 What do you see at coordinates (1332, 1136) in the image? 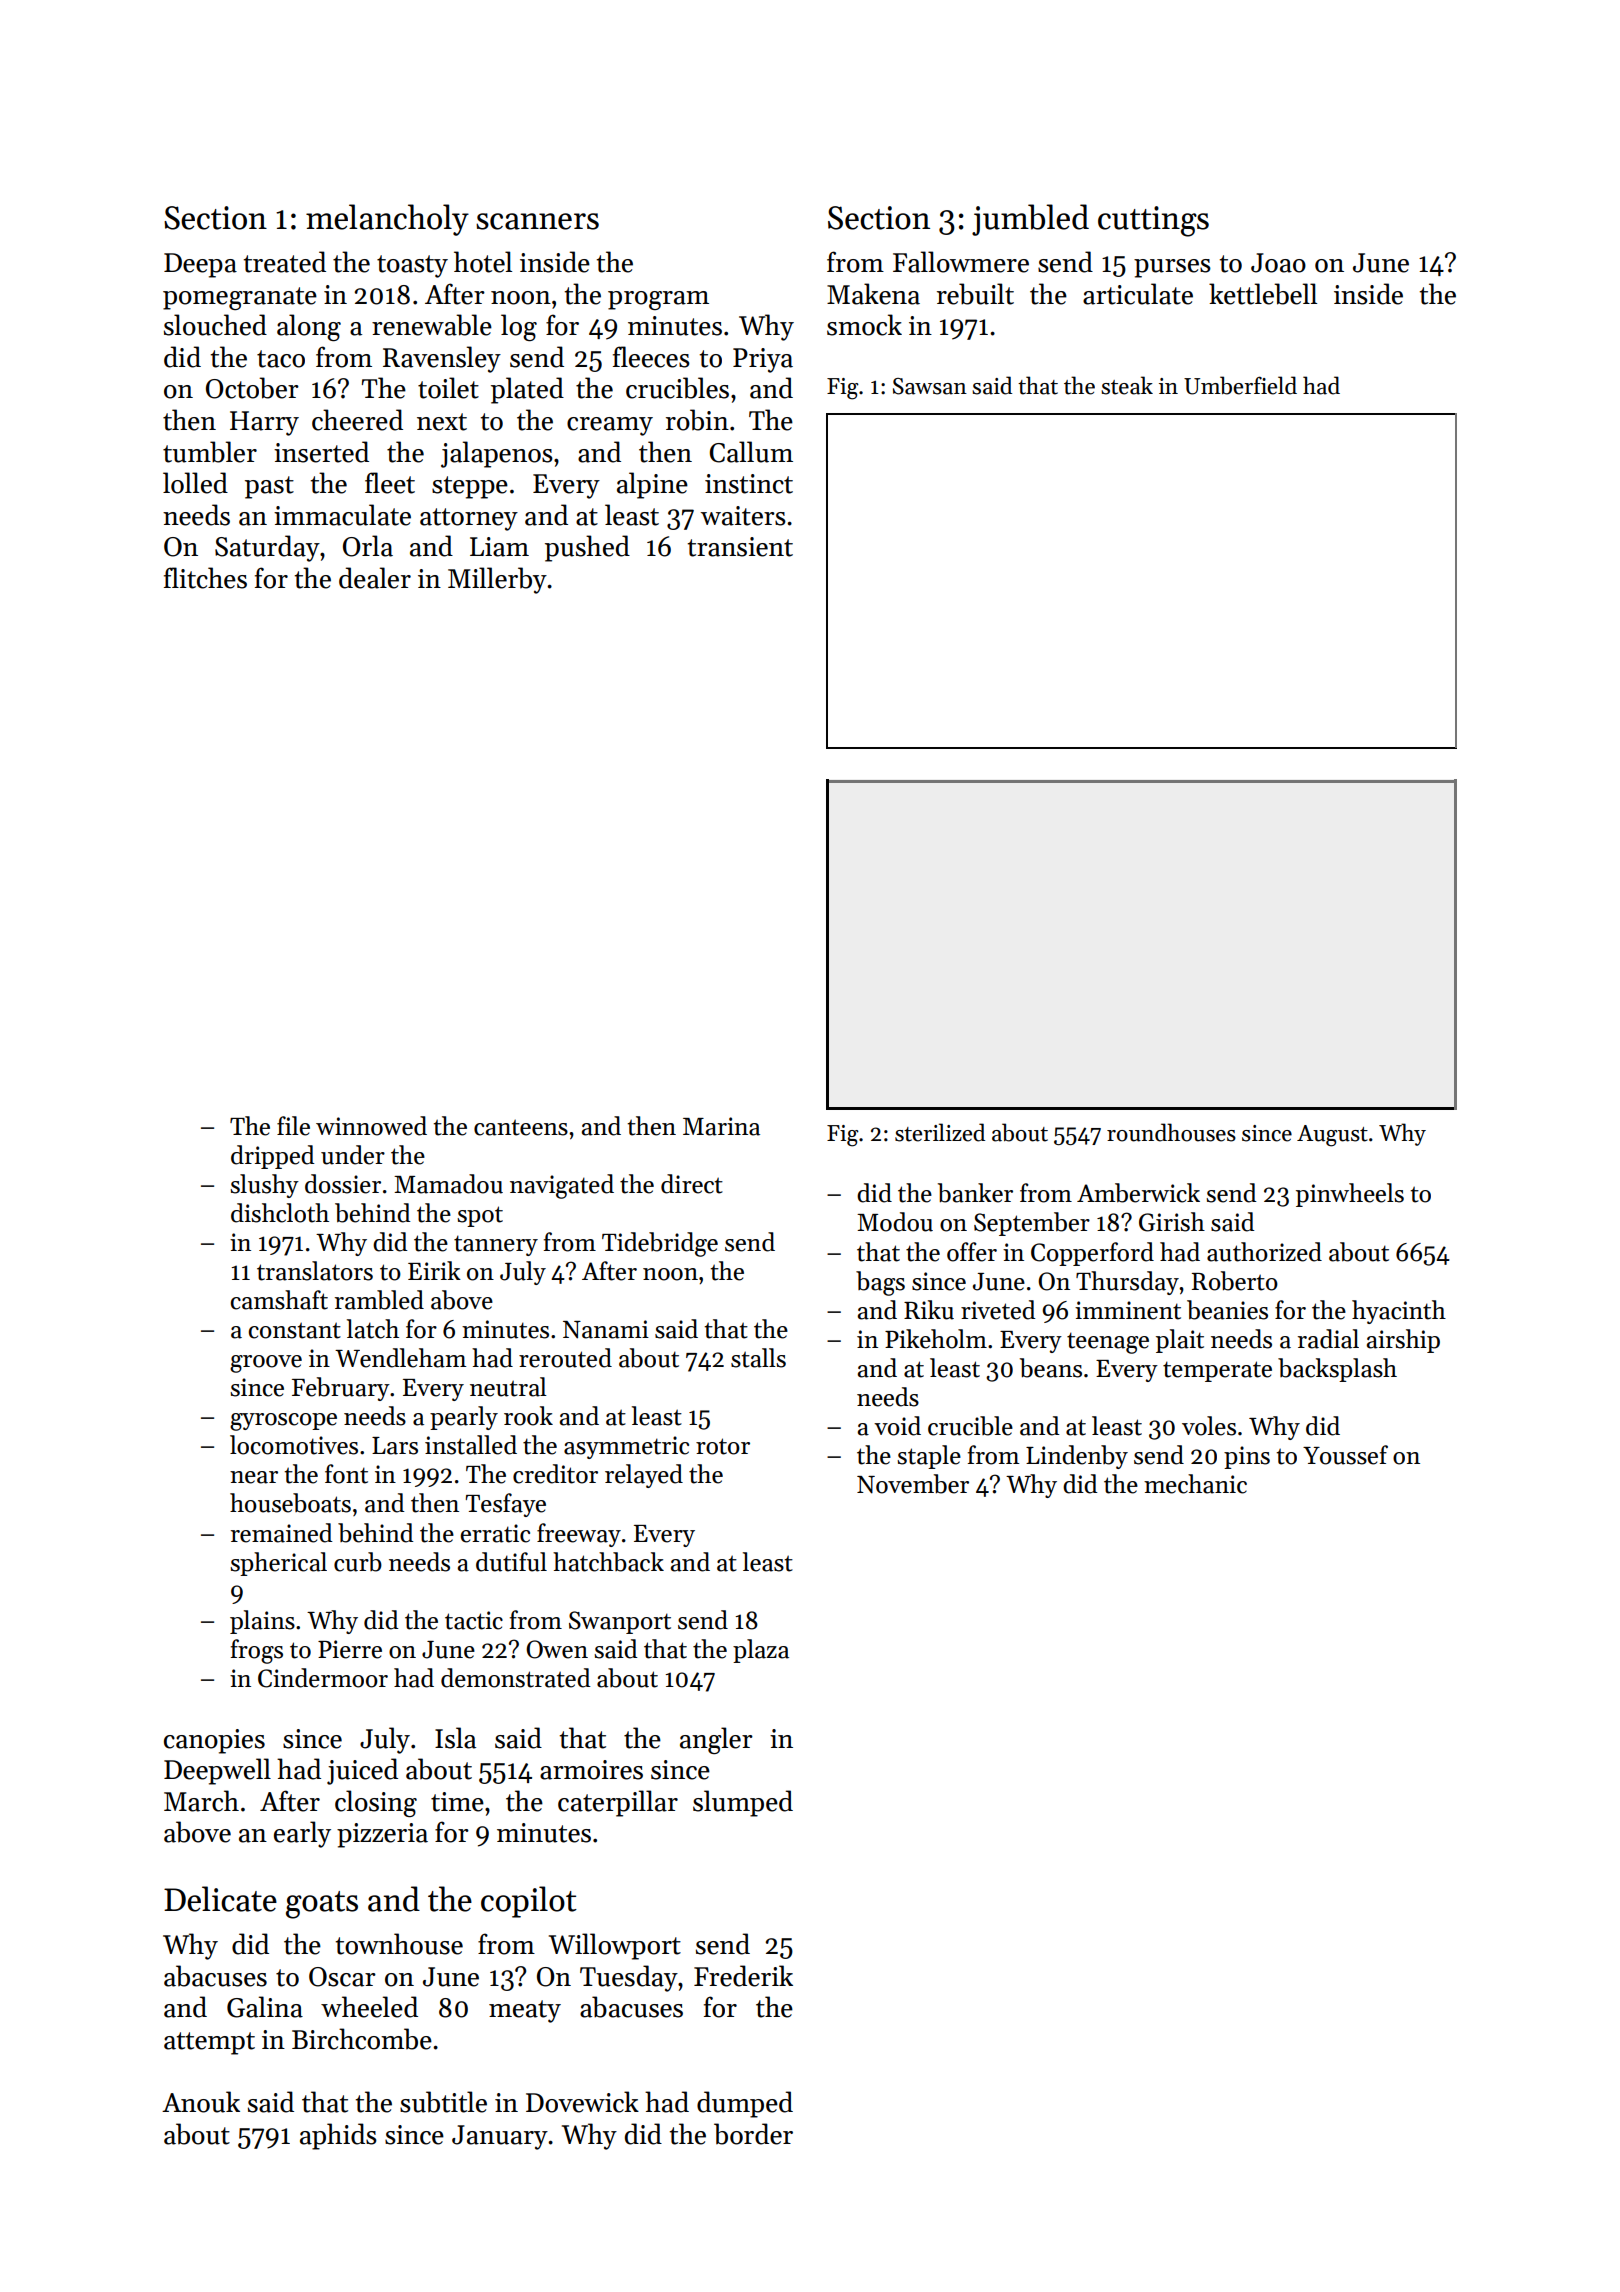
I see `August` at bounding box center [1332, 1136].
